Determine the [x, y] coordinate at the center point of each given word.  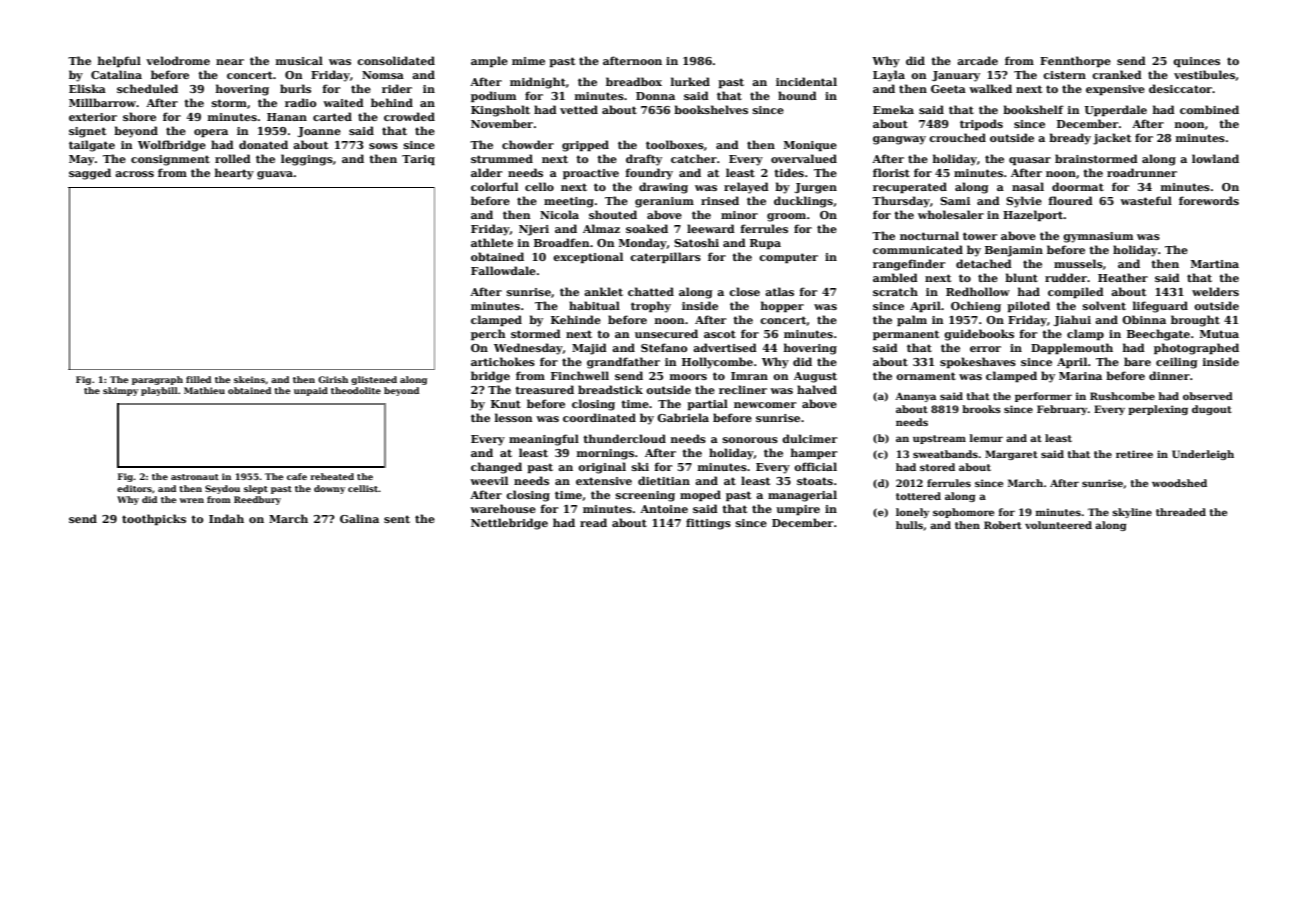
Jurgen [816, 188]
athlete [492, 242]
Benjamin [1014, 251]
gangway [899, 140]
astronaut [195, 477]
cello [539, 186]
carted [332, 116]
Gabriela [683, 417]
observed [1208, 396]
